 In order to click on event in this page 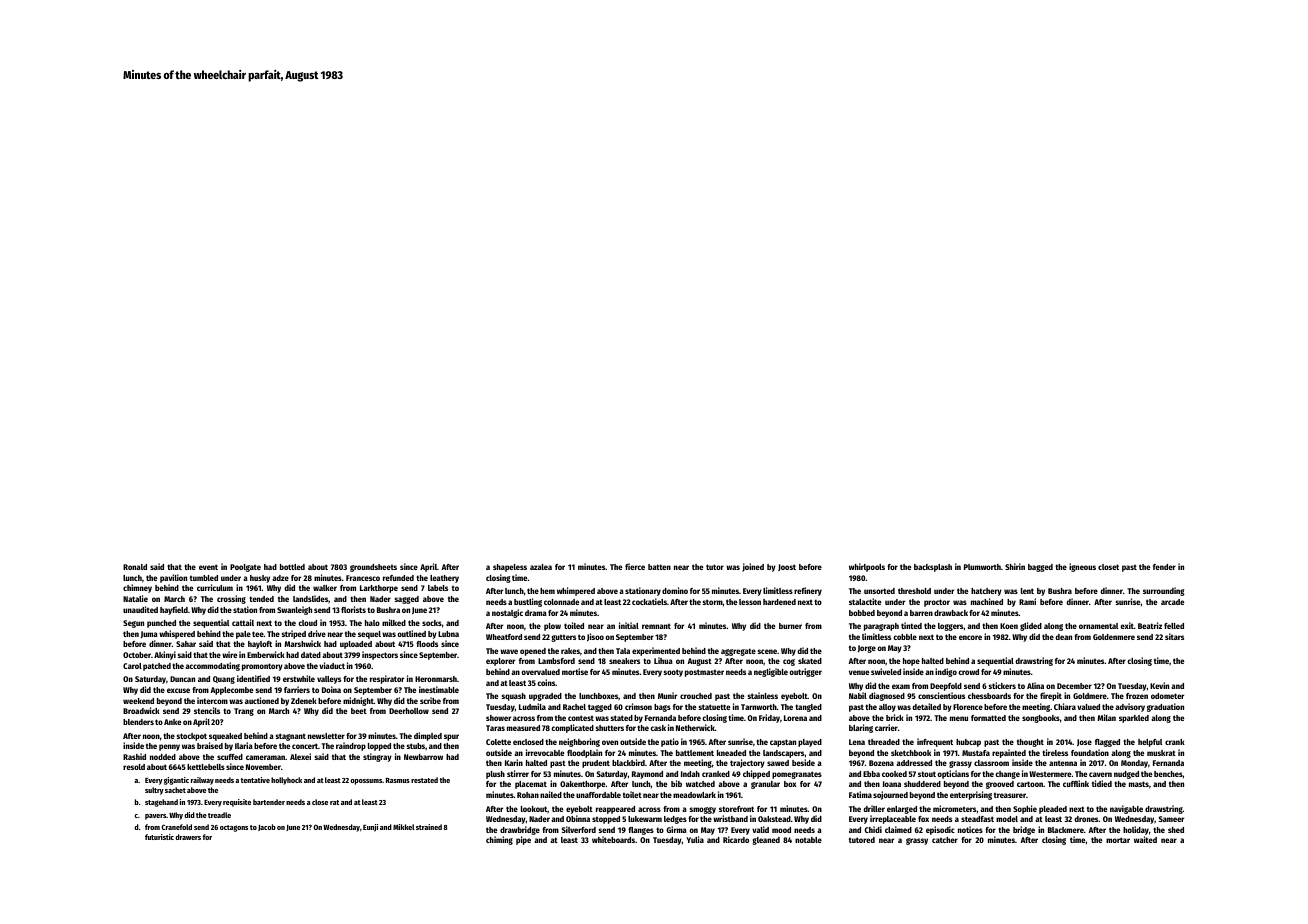, I will do `click(208, 567)`.
